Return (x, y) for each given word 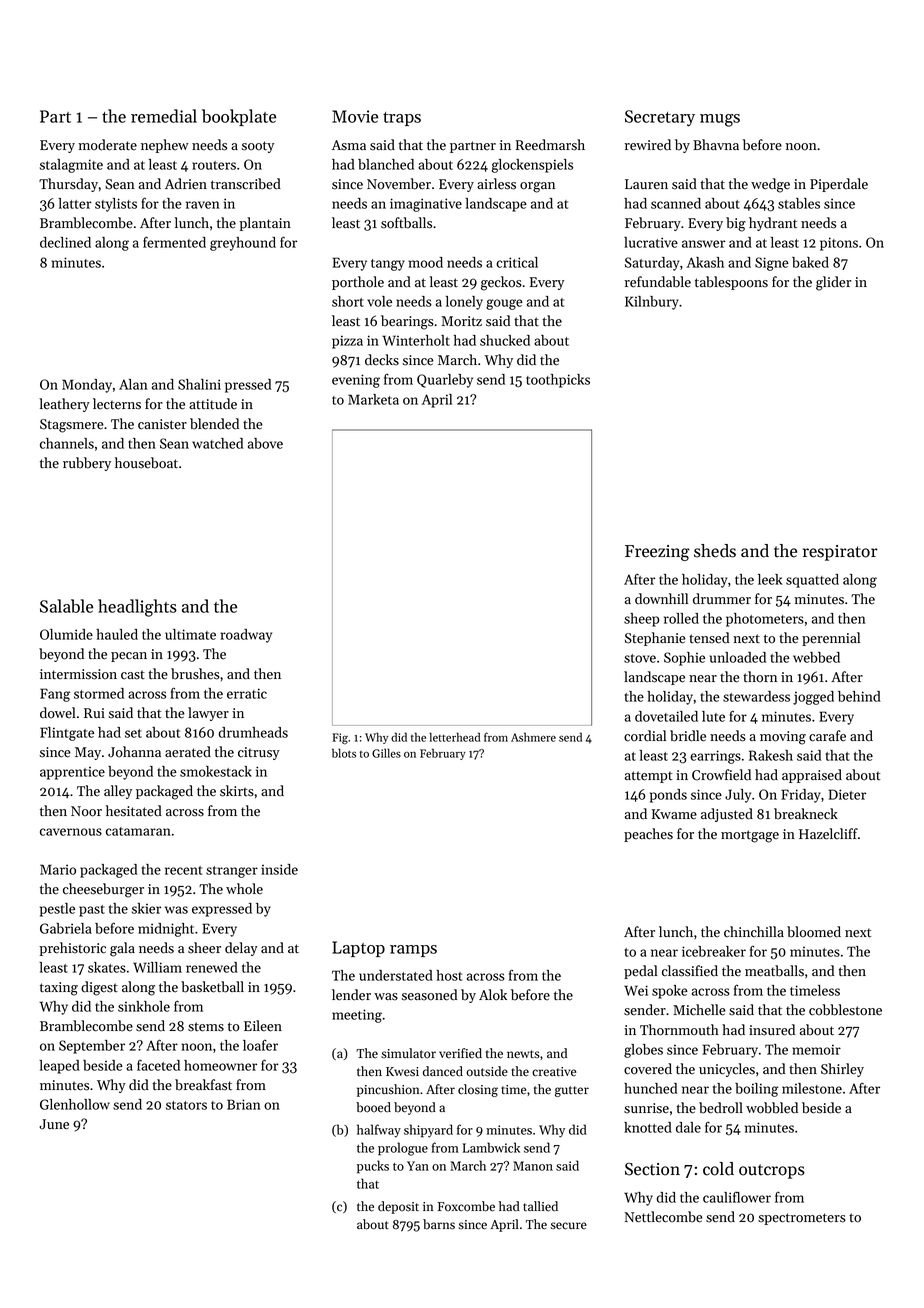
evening (356, 381)
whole (244, 889)
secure (568, 1226)
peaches (648, 835)
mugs (720, 120)
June (54, 1124)
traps (402, 119)
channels (67, 443)
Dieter (847, 794)
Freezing (657, 553)
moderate (107, 145)
